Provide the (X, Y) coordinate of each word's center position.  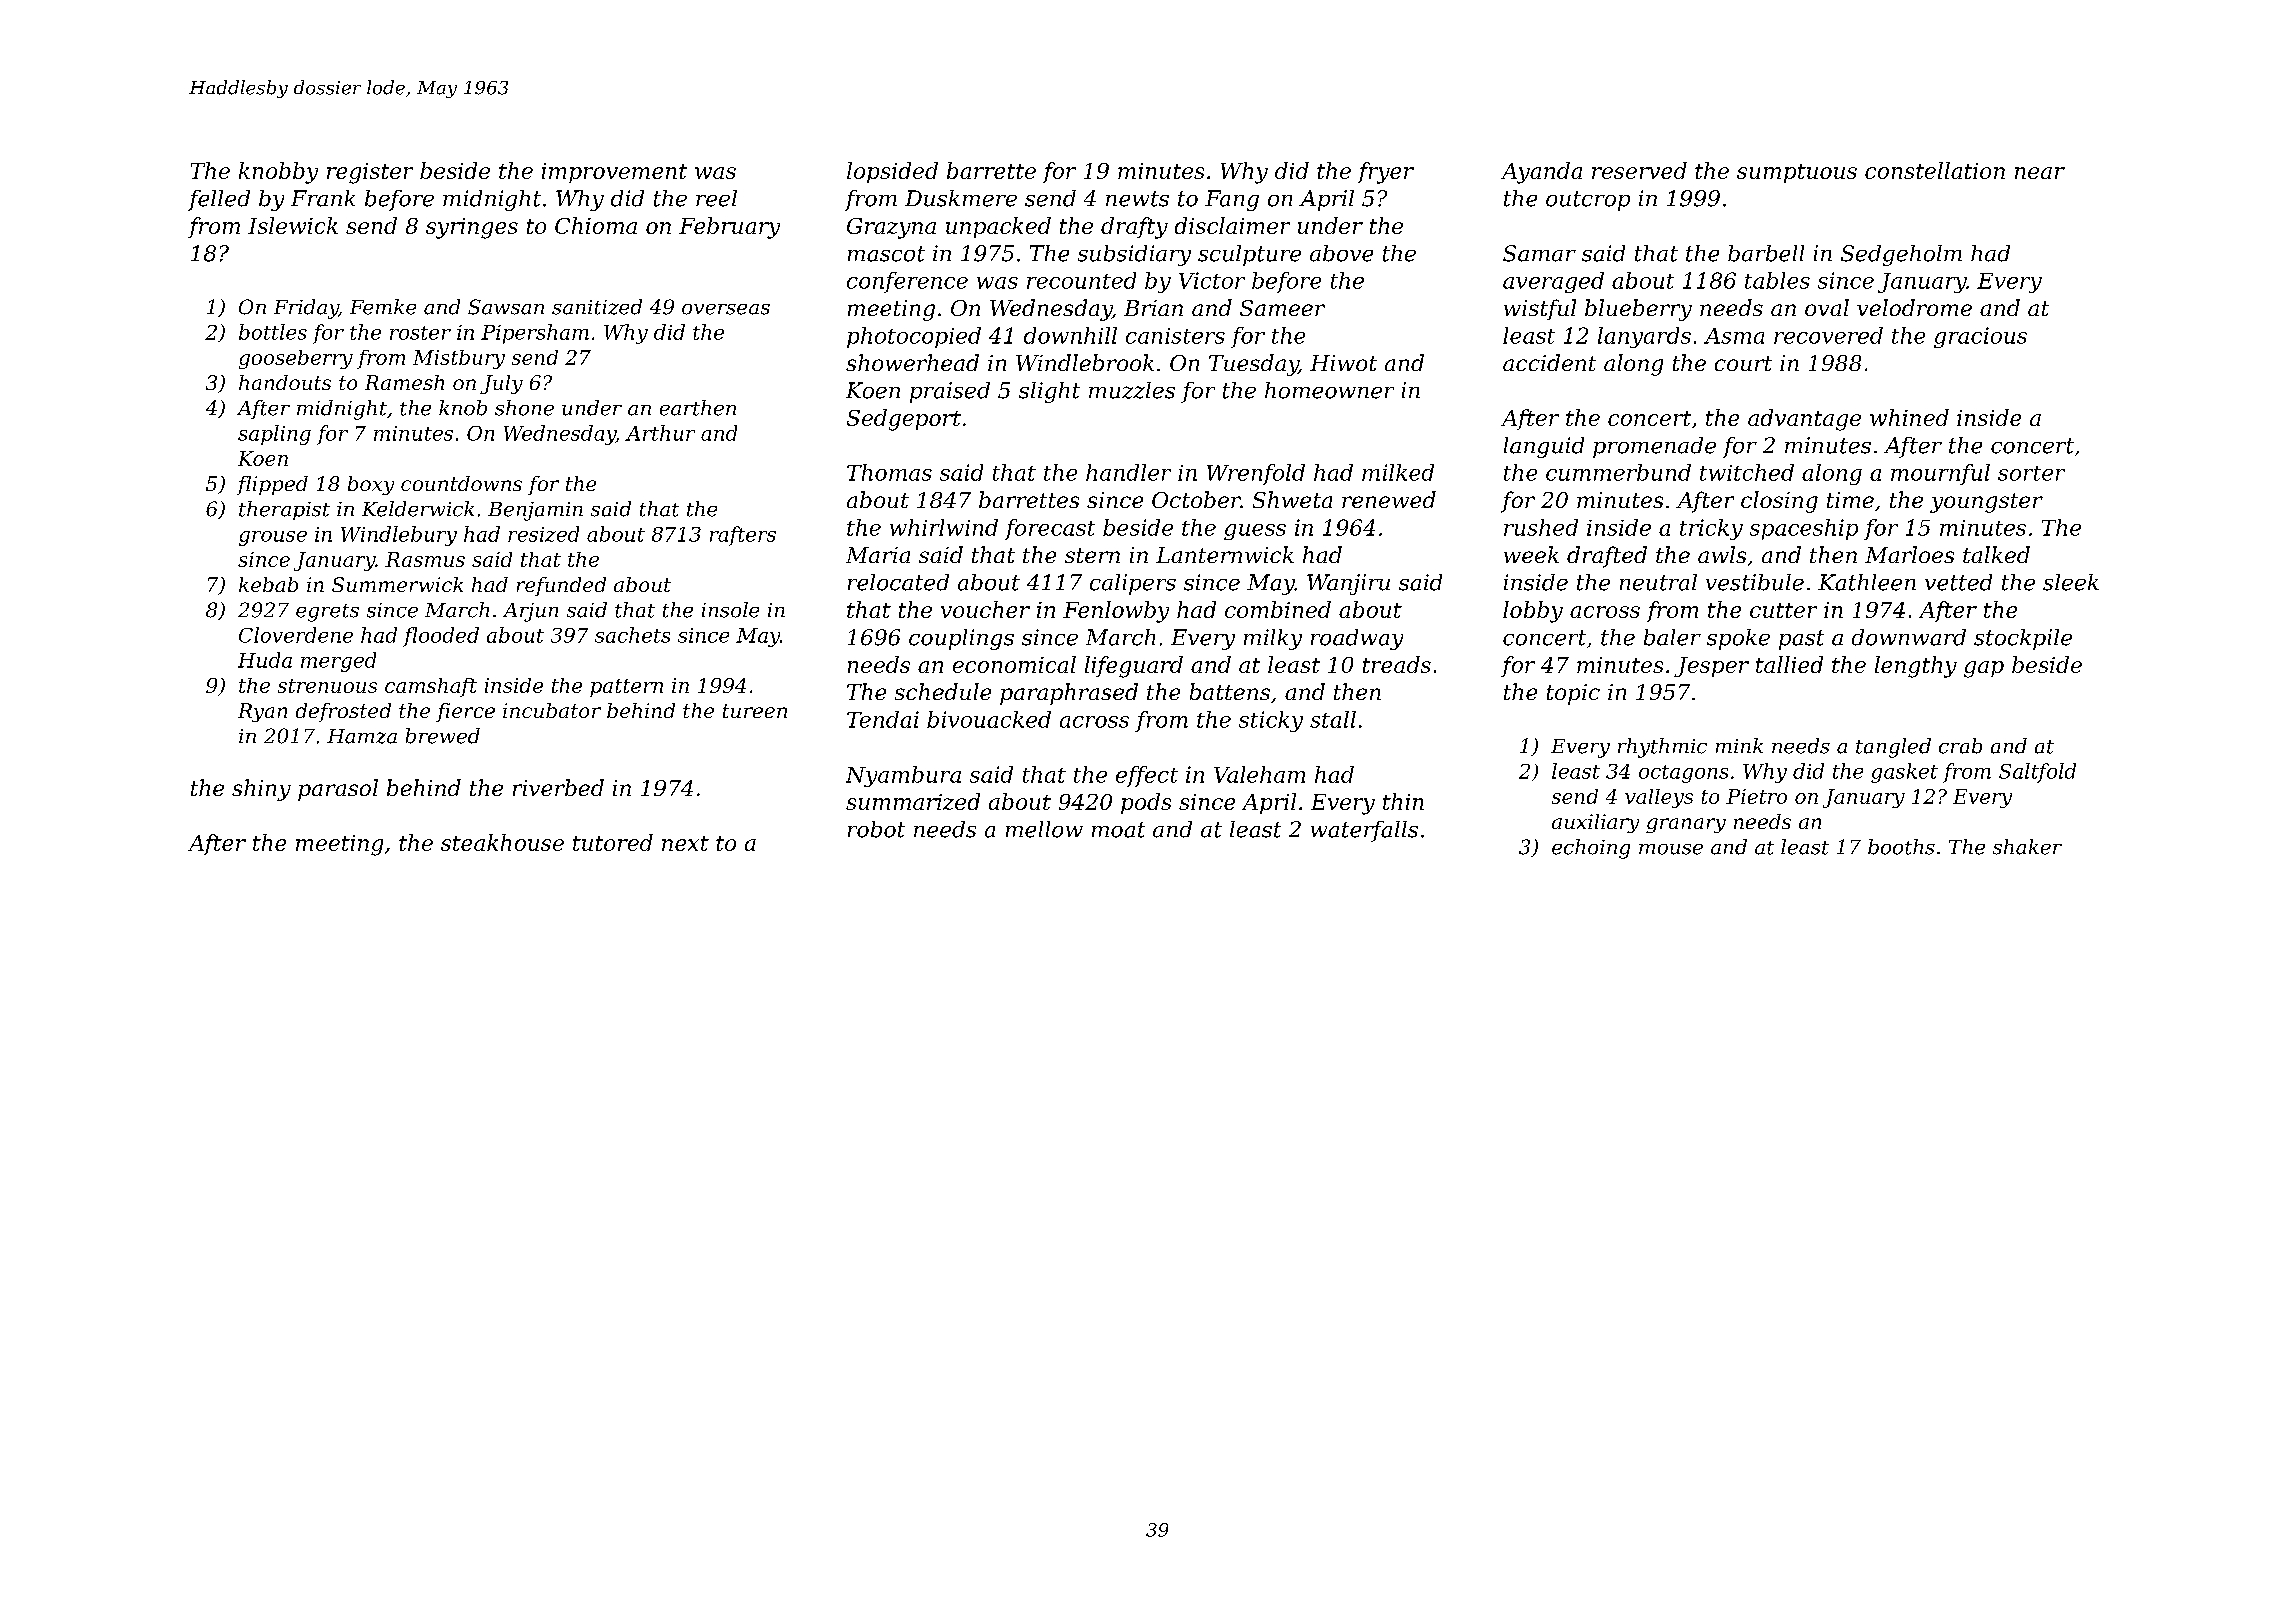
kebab (268, 584)
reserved (1639, 170)
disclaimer (1232, 225)
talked (1996, 554)
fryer (1386, 173)
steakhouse (502, 842)
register (370, 173)
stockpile (2023, 639)
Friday (306, 309)
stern (1092, 555)
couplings (961, 639)
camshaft (431, 687)
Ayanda (1541, 173)
